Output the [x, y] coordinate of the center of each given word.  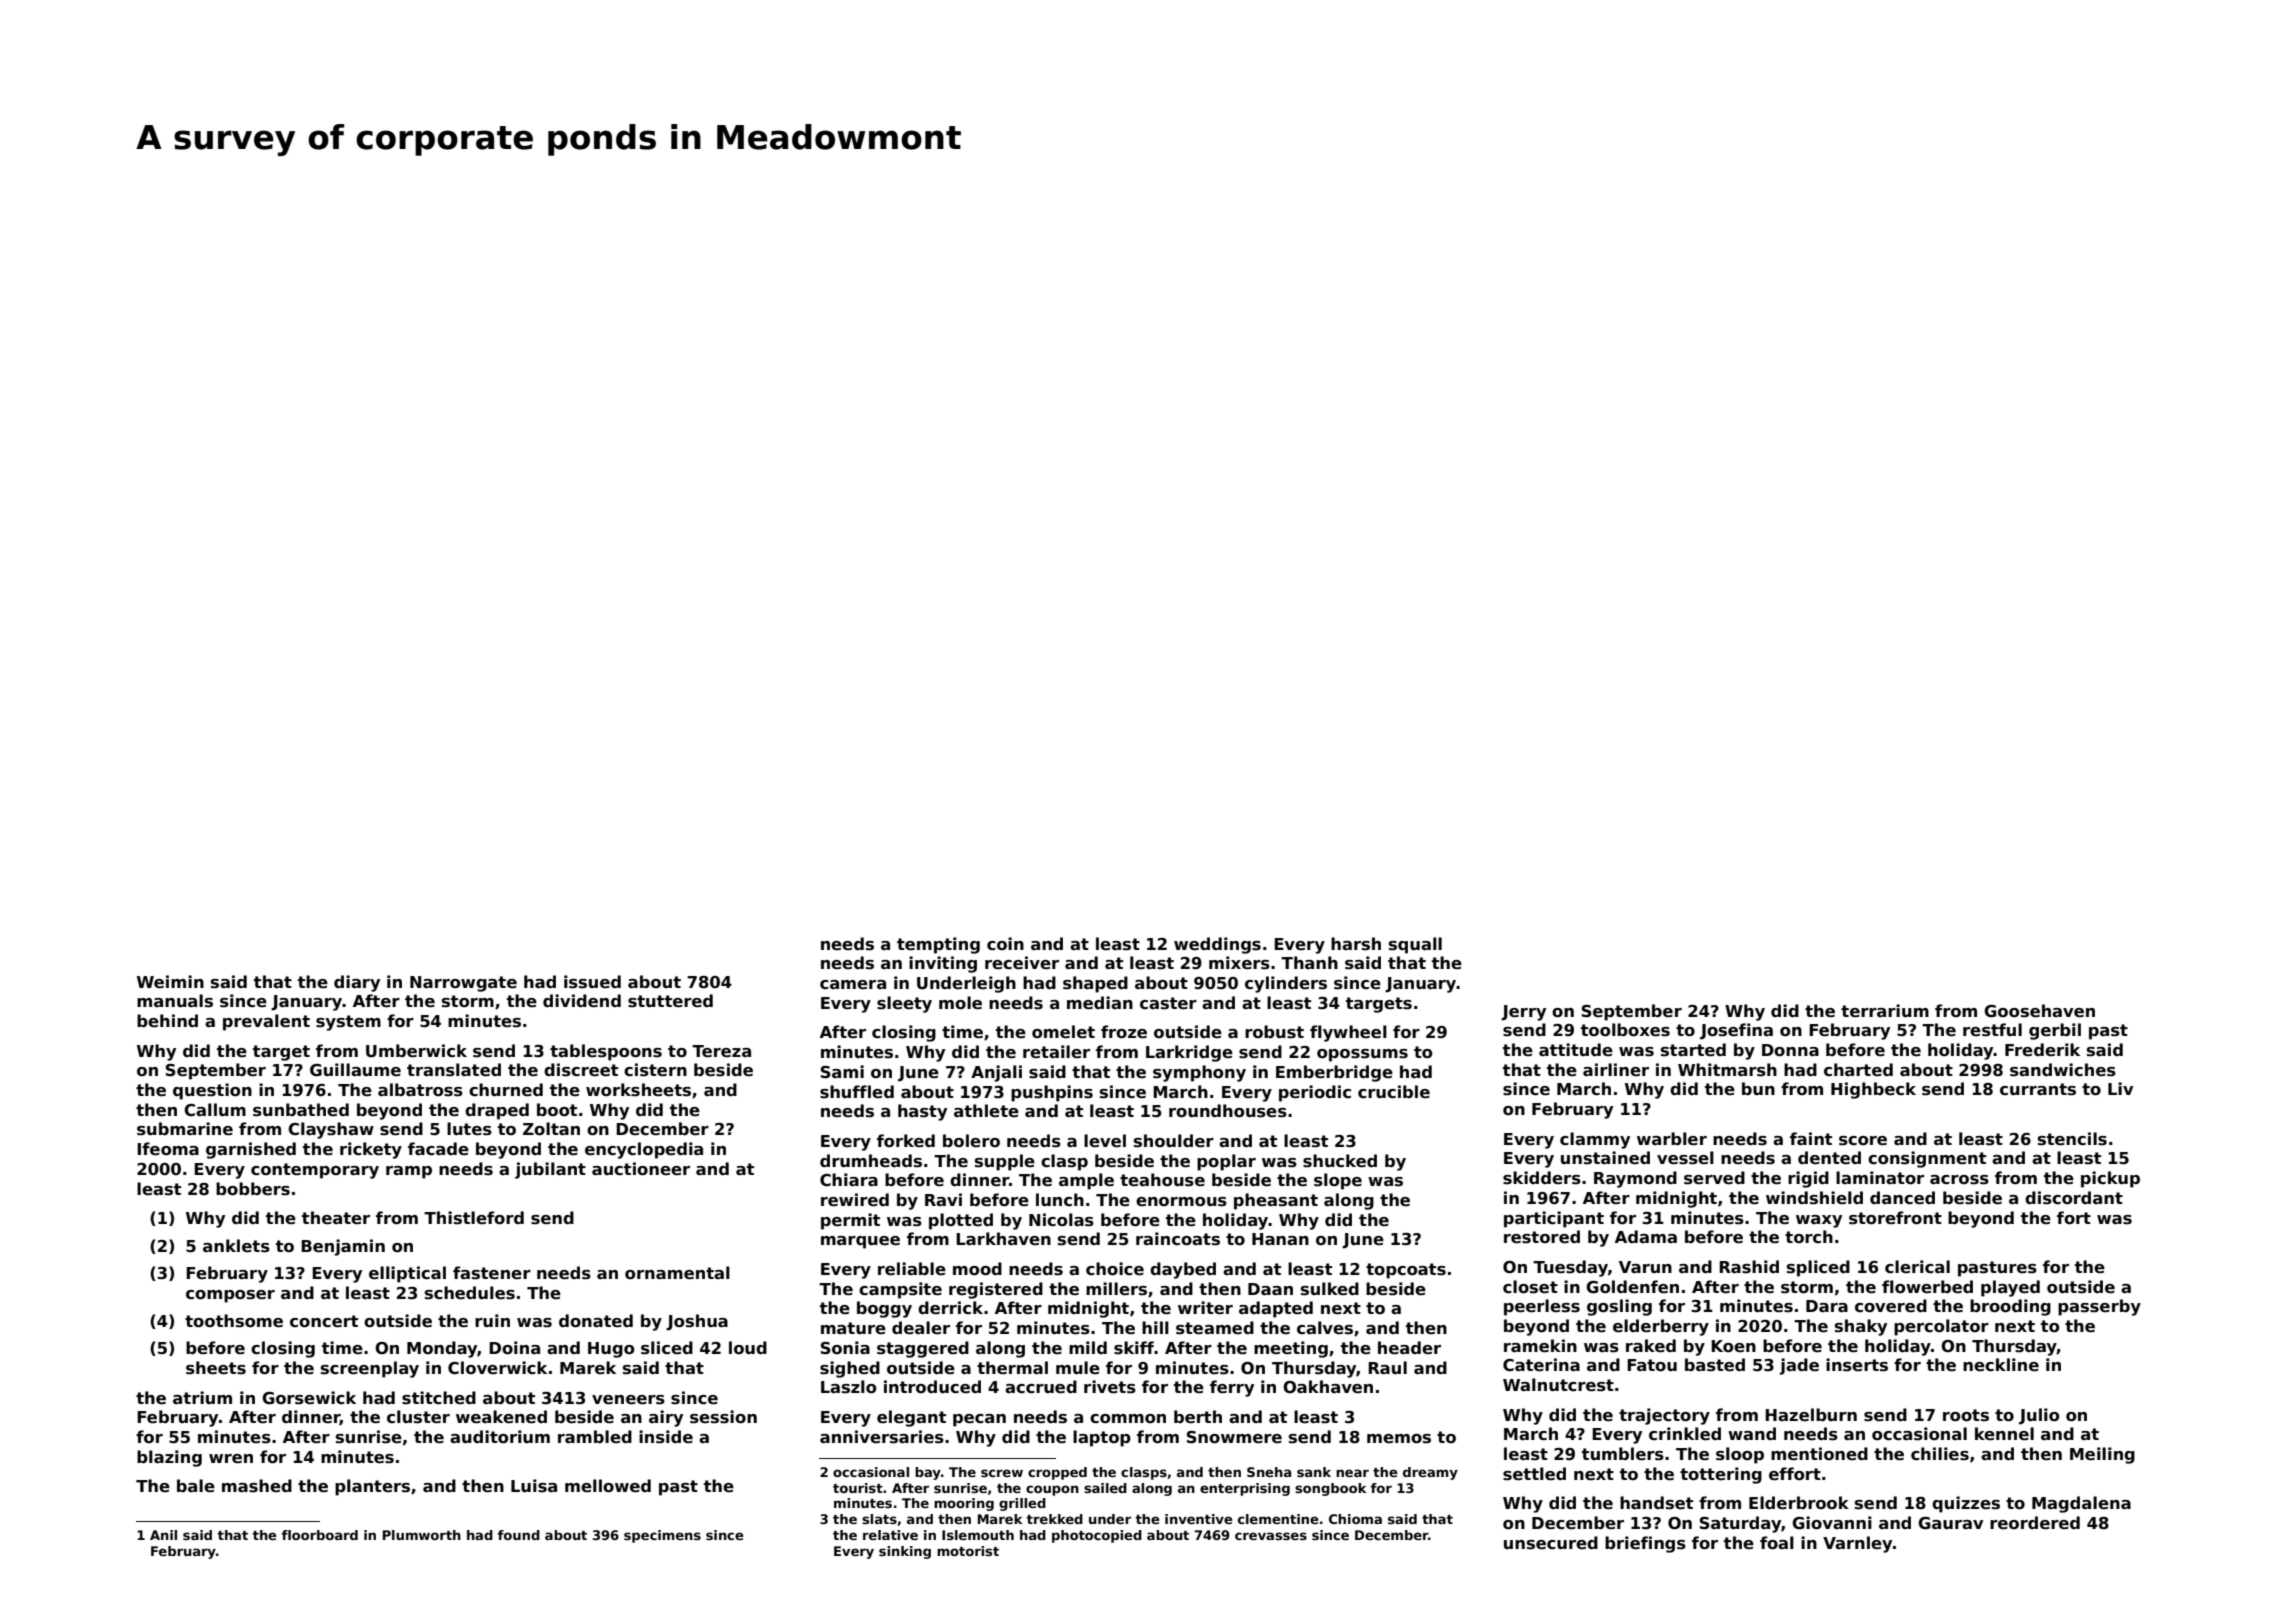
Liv [2121, 1088]
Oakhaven [1328, 1387]
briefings [1645, 1544]
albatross [420, 1090]
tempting [938, 945]
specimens [662, 1536]
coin [1005, 944]
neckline [2001, 1365]
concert [324, 1321]
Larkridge [1189, 1053]
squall [1415, 945]
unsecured [1551, 1543]
